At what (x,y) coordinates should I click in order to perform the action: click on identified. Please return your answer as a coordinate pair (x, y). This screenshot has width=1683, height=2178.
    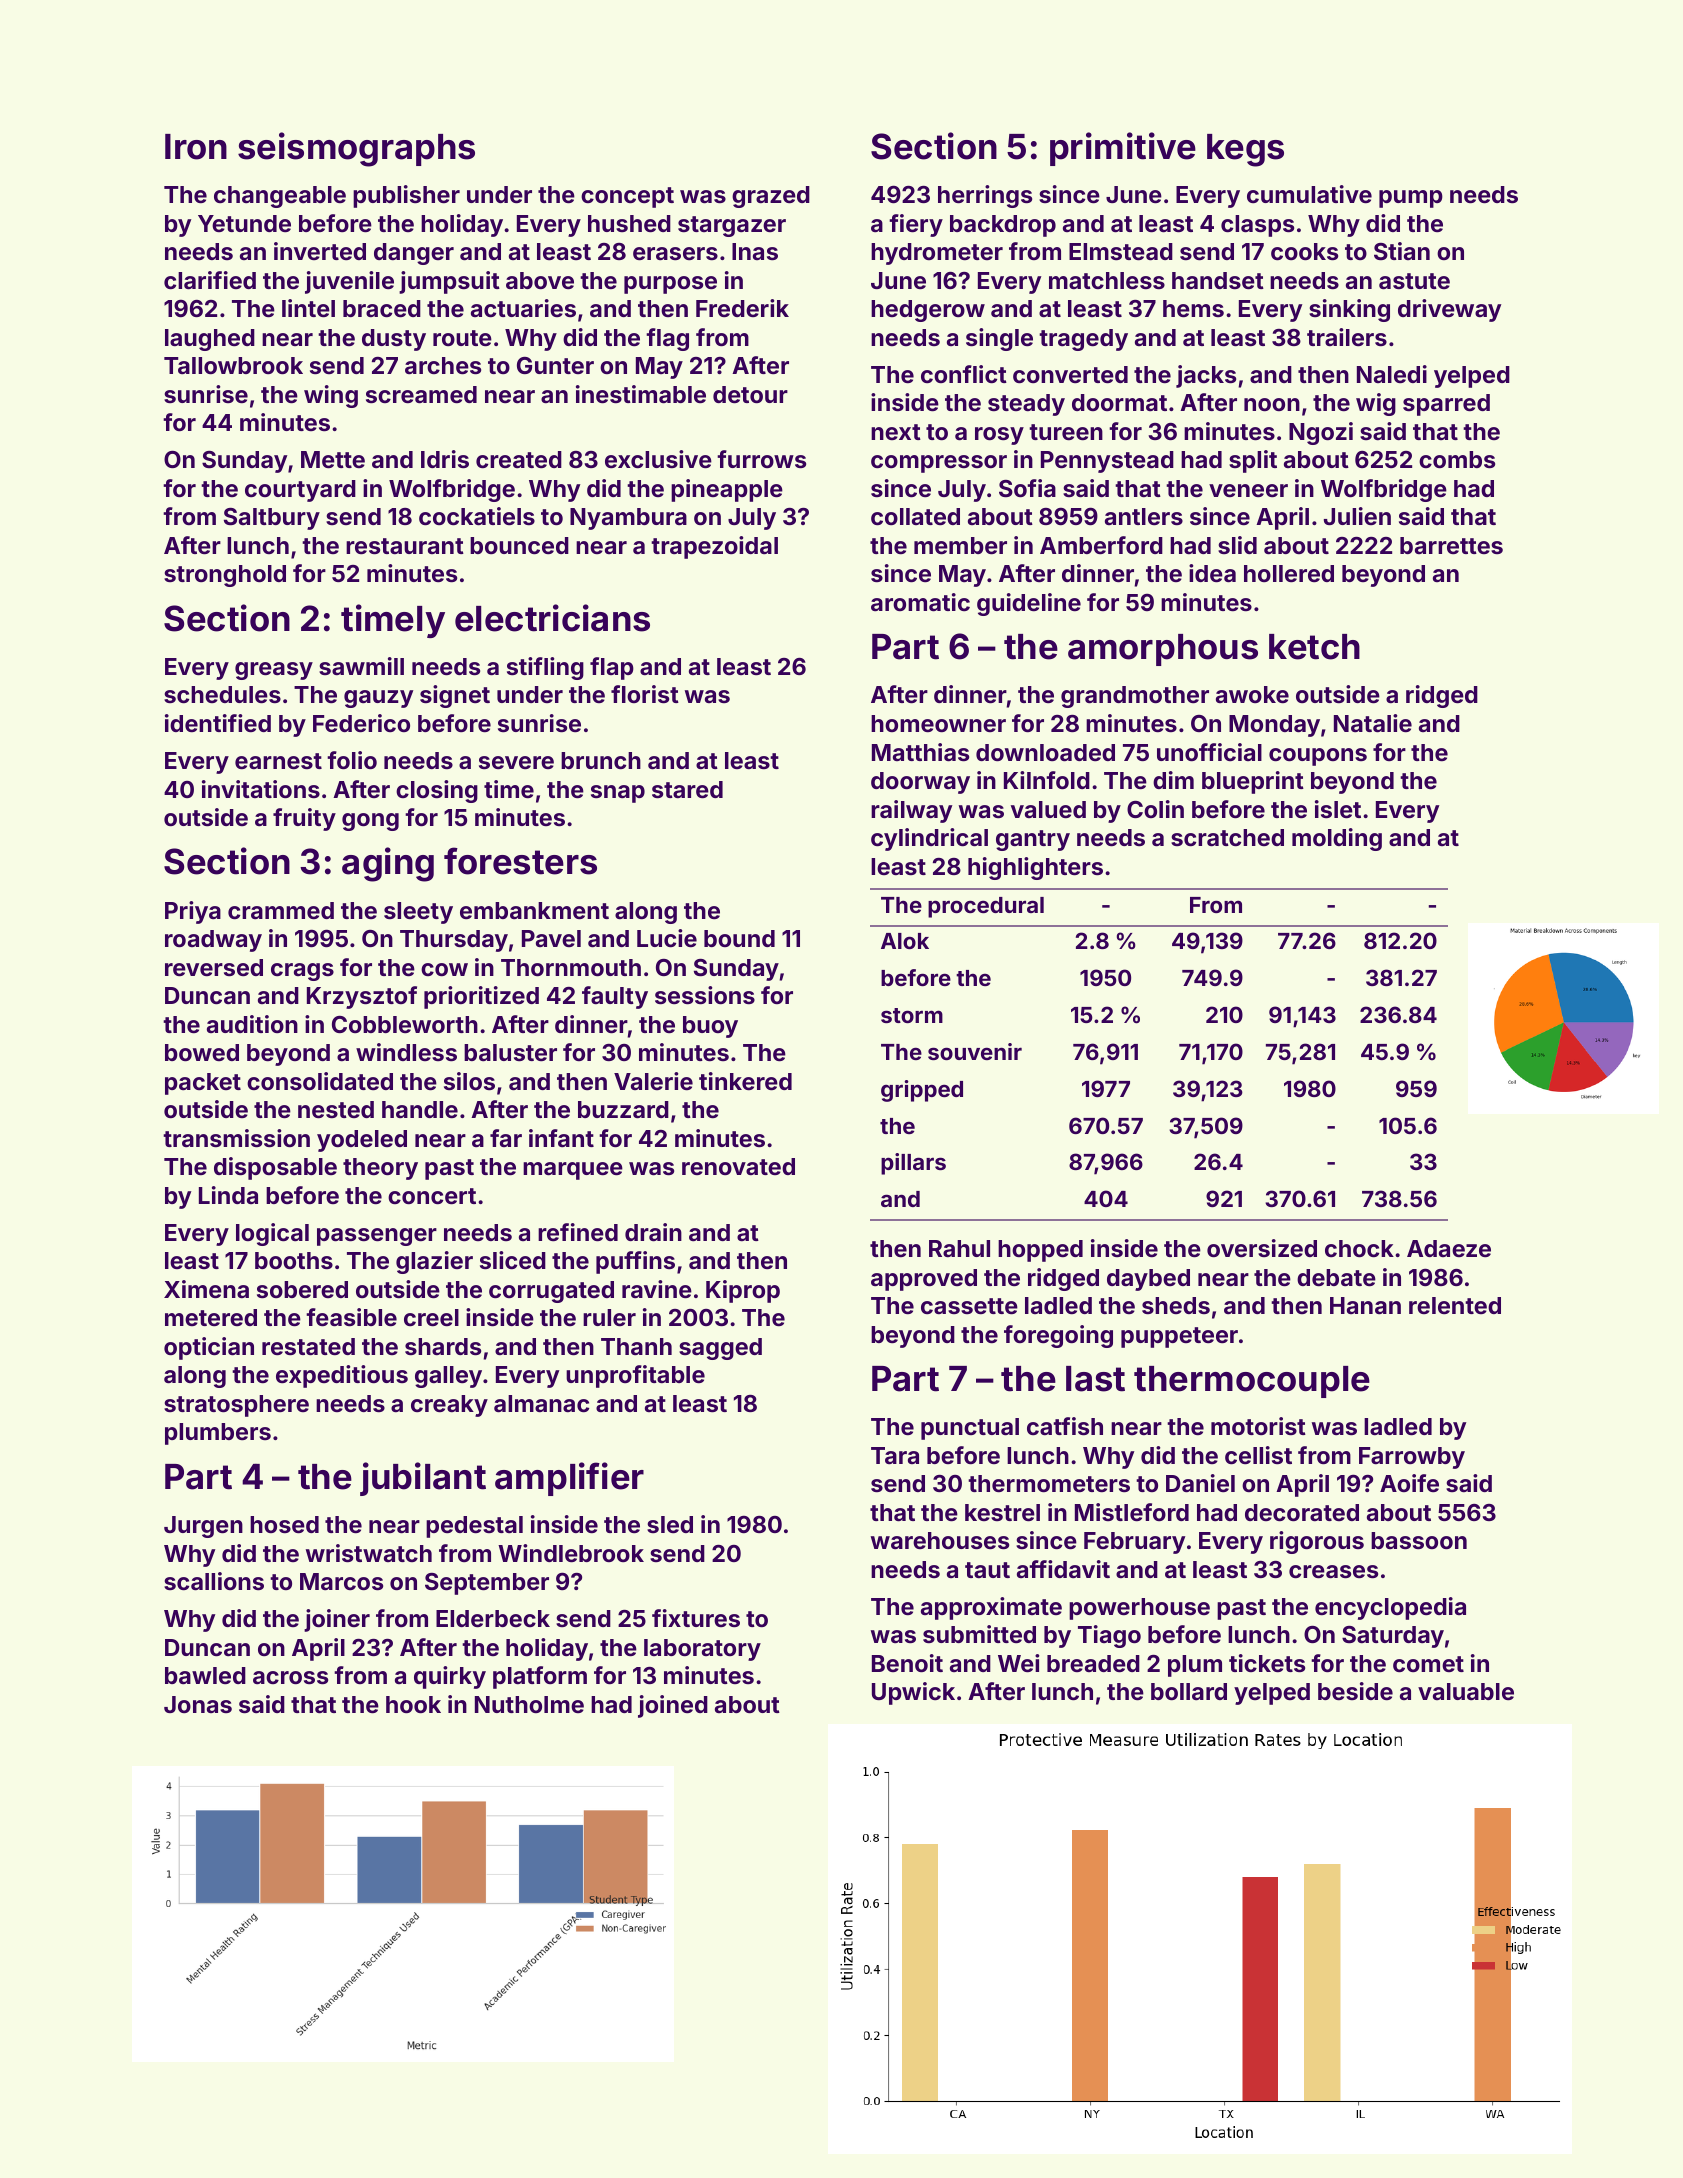
    Looking at the image, I should click on (218, 723).
